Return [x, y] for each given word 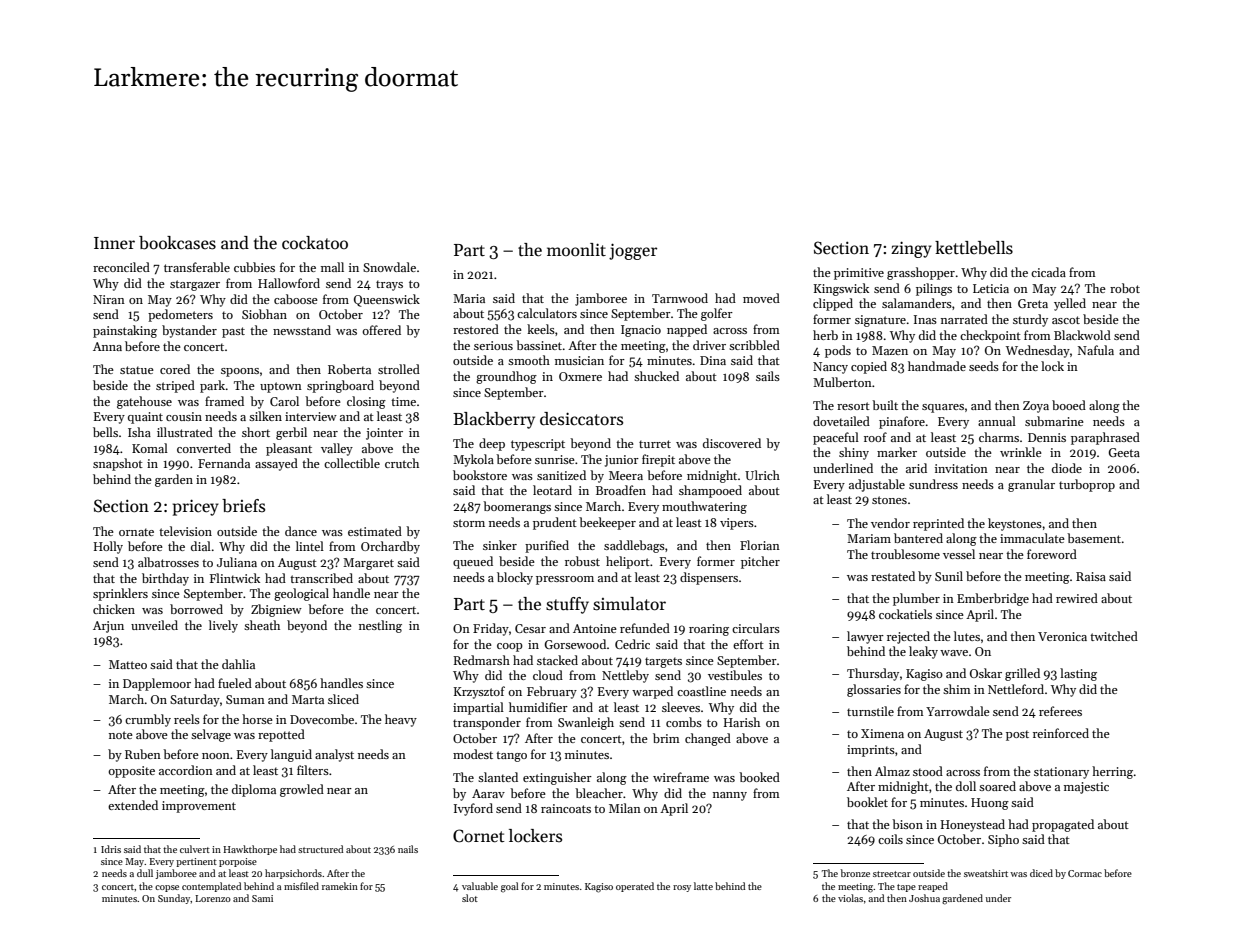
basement [1094, 538]
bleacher [599, 793]
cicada [1048, 272]
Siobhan [264, 314]
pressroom [565, 580]
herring [1112, 772]
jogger [633, 251]
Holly [108, 547]
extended [133, 805]
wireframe [681, 777]
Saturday [195, 700]
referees [1060, 711]
